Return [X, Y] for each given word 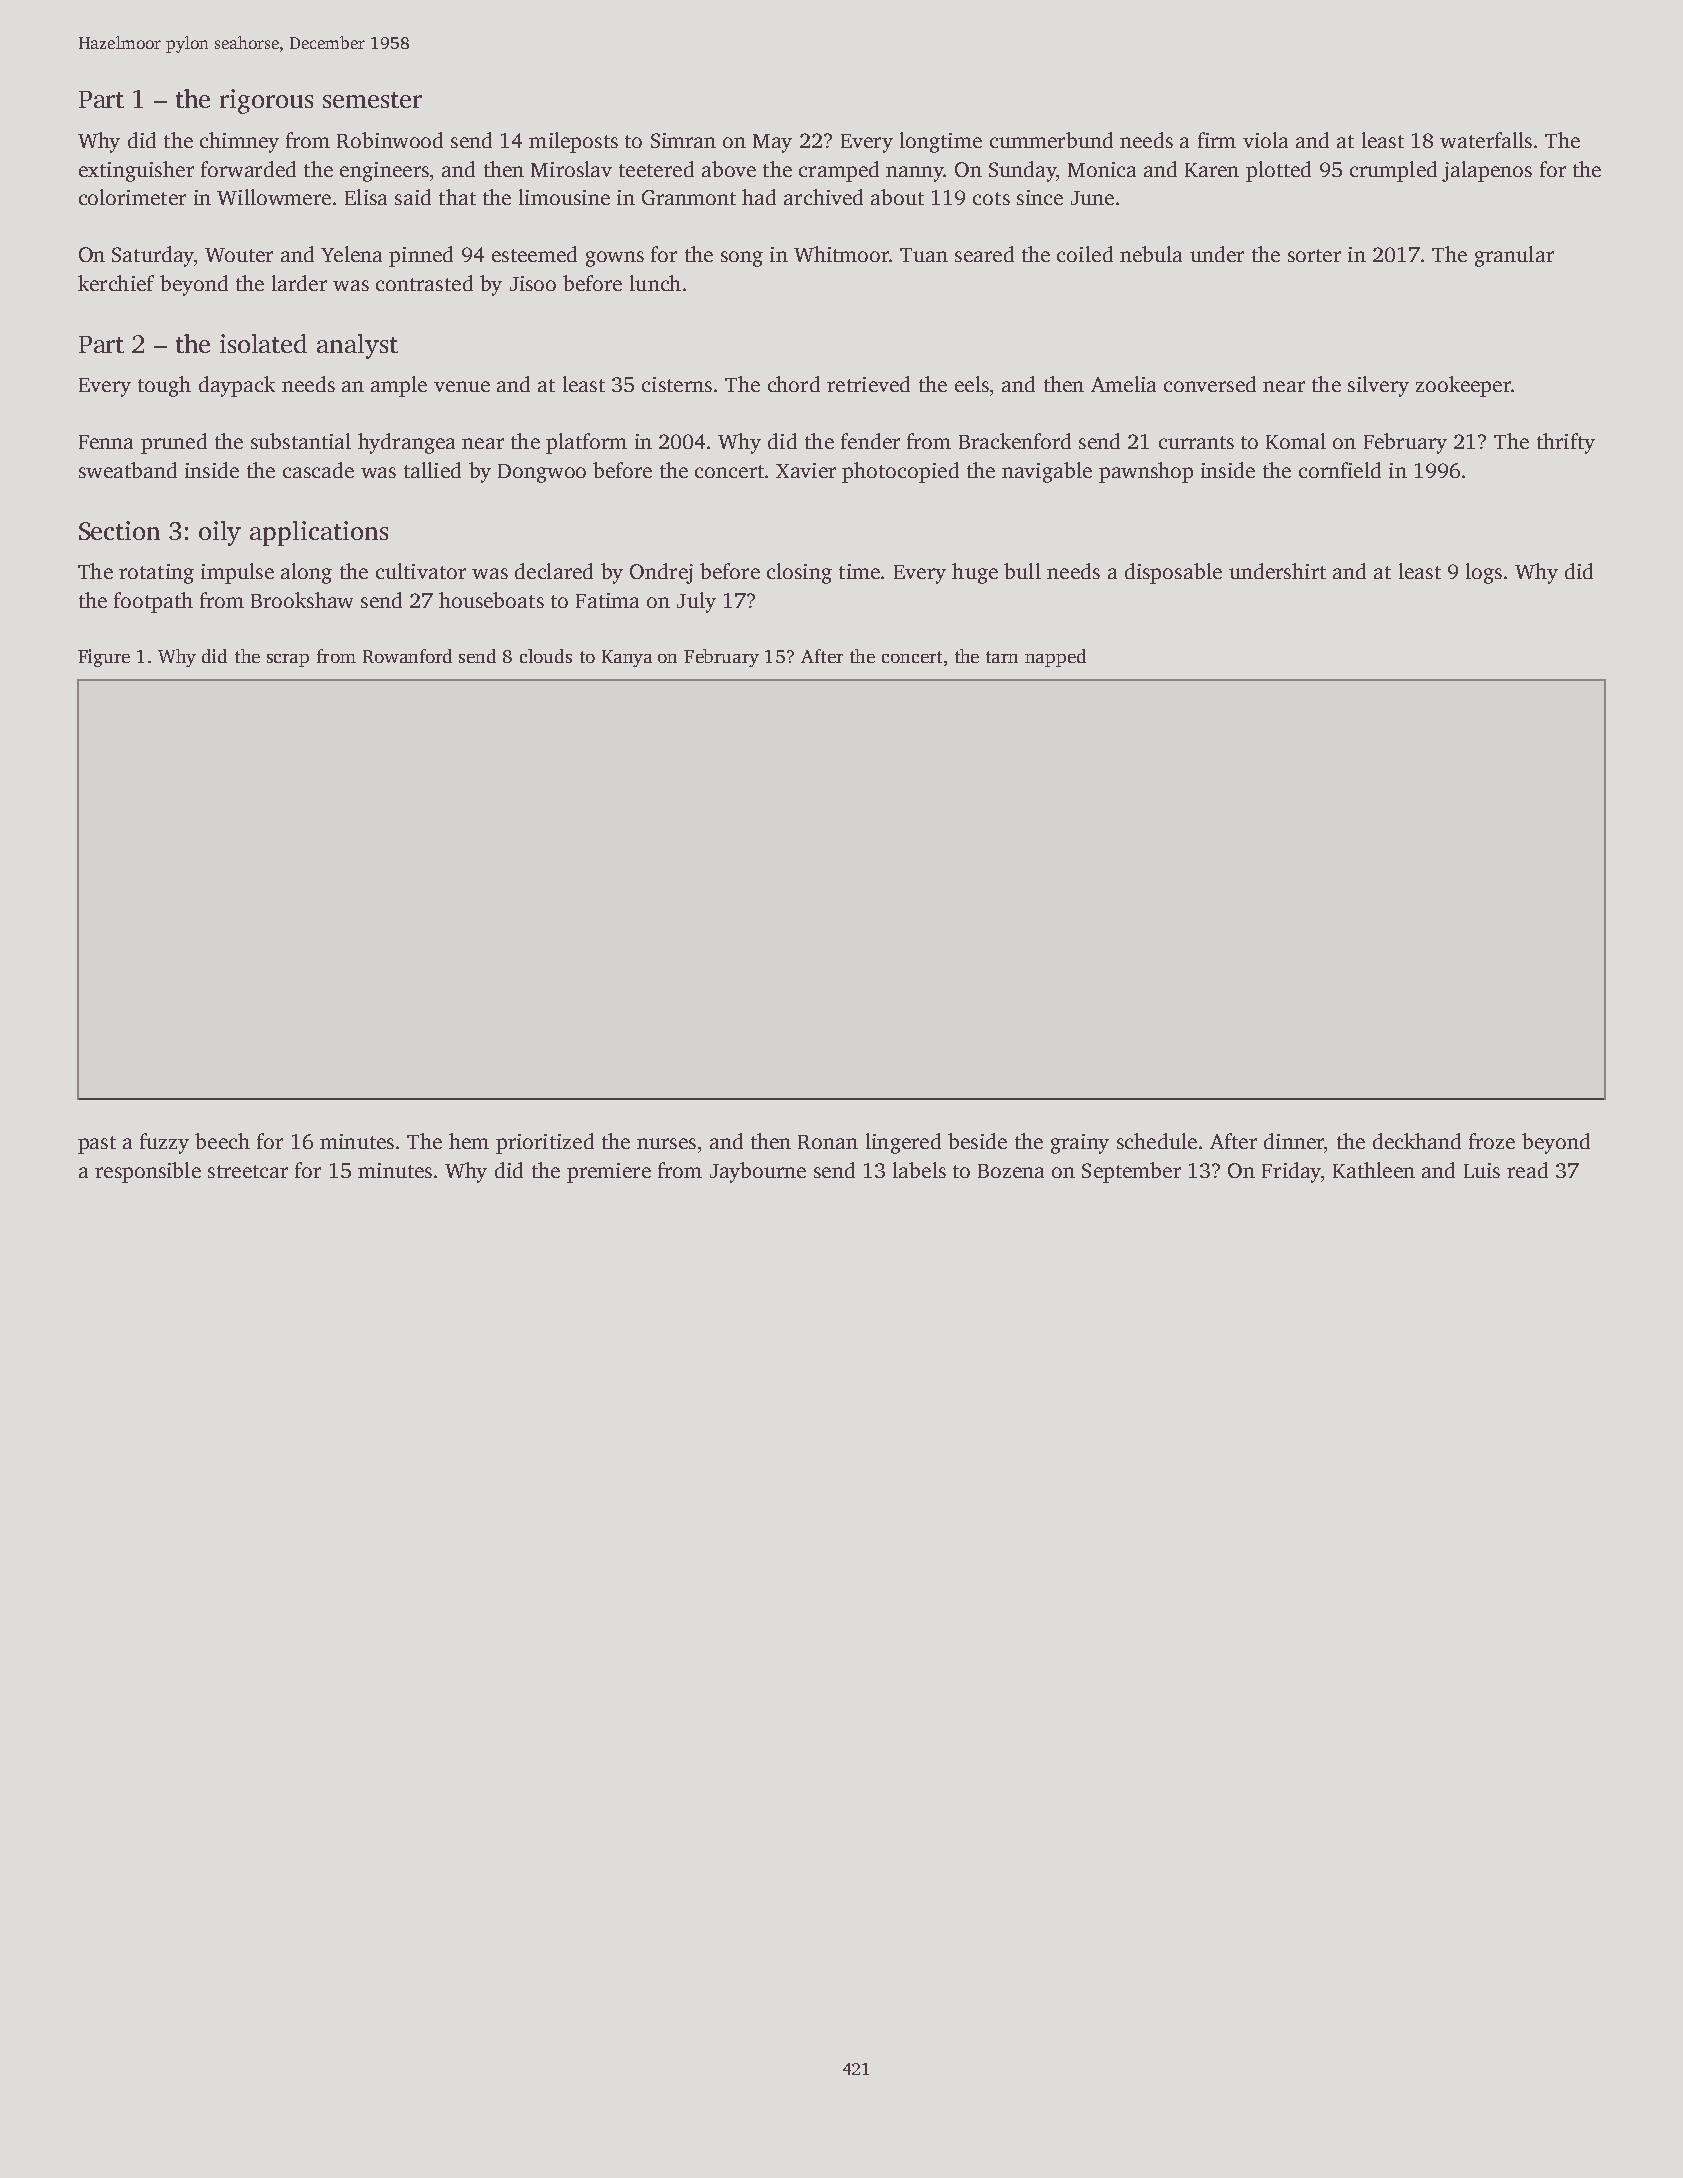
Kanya [627, 658]
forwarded [248, 169]
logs [1484, 573]
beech [222, 1141]
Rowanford [407, 656]
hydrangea [406, 443]
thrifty [1566, 443]
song [742, 259]
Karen [1212, 170]
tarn [1002, 657]
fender [870, 441]
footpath [153, 602]
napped [1055, 658]
